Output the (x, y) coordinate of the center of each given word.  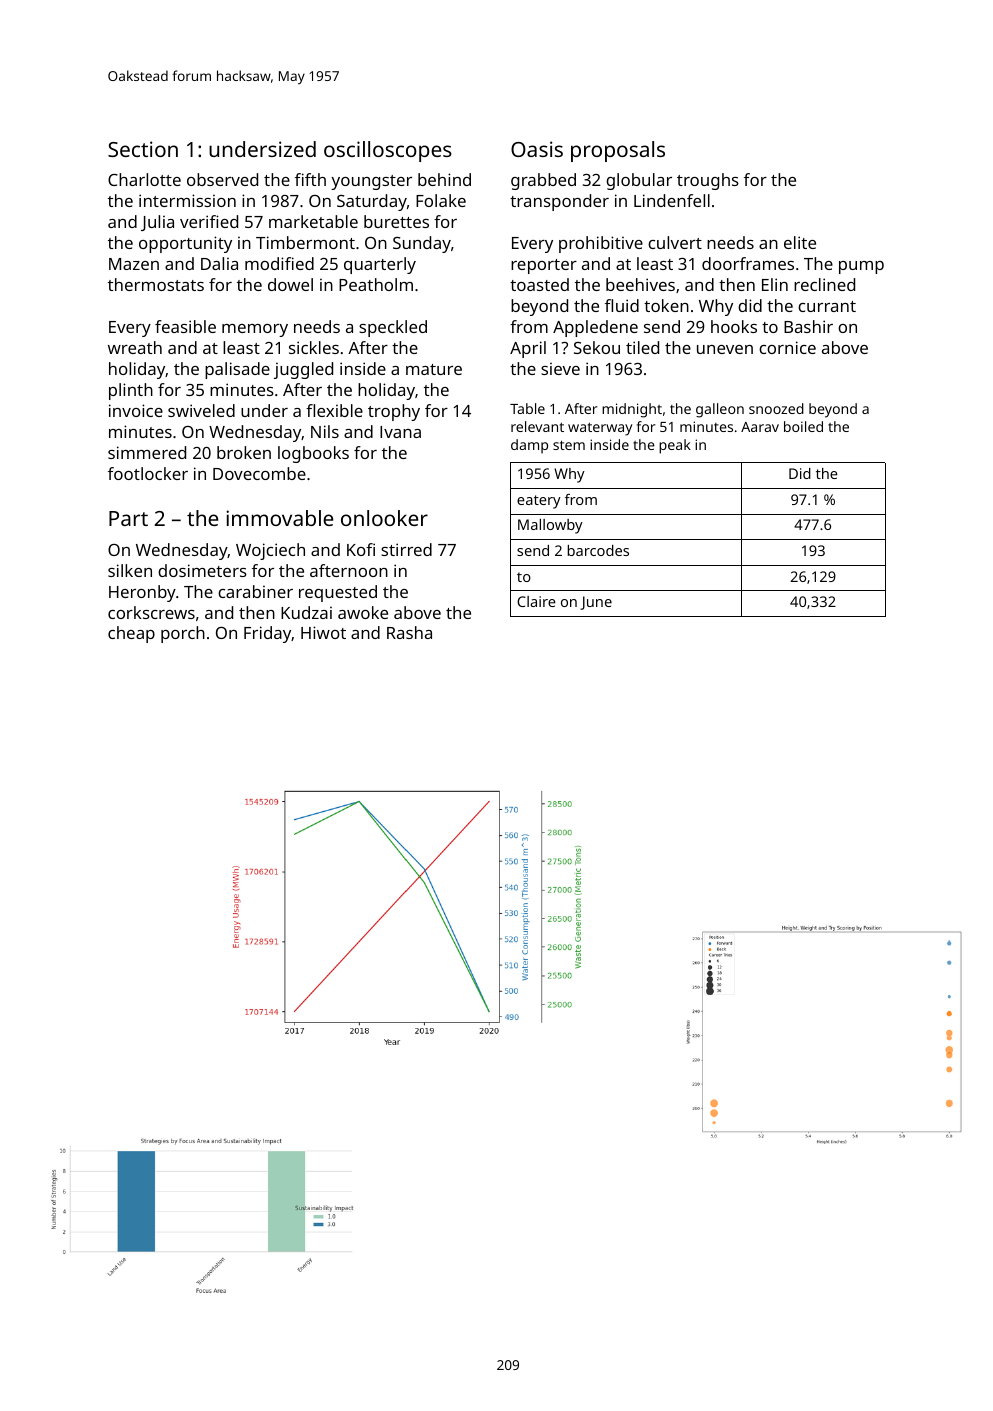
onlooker (384, 518)
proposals (618, 151)
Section (143, 149)
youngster (371, 182)
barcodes (598, 550)
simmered (147, 452)
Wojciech (270, 551)
